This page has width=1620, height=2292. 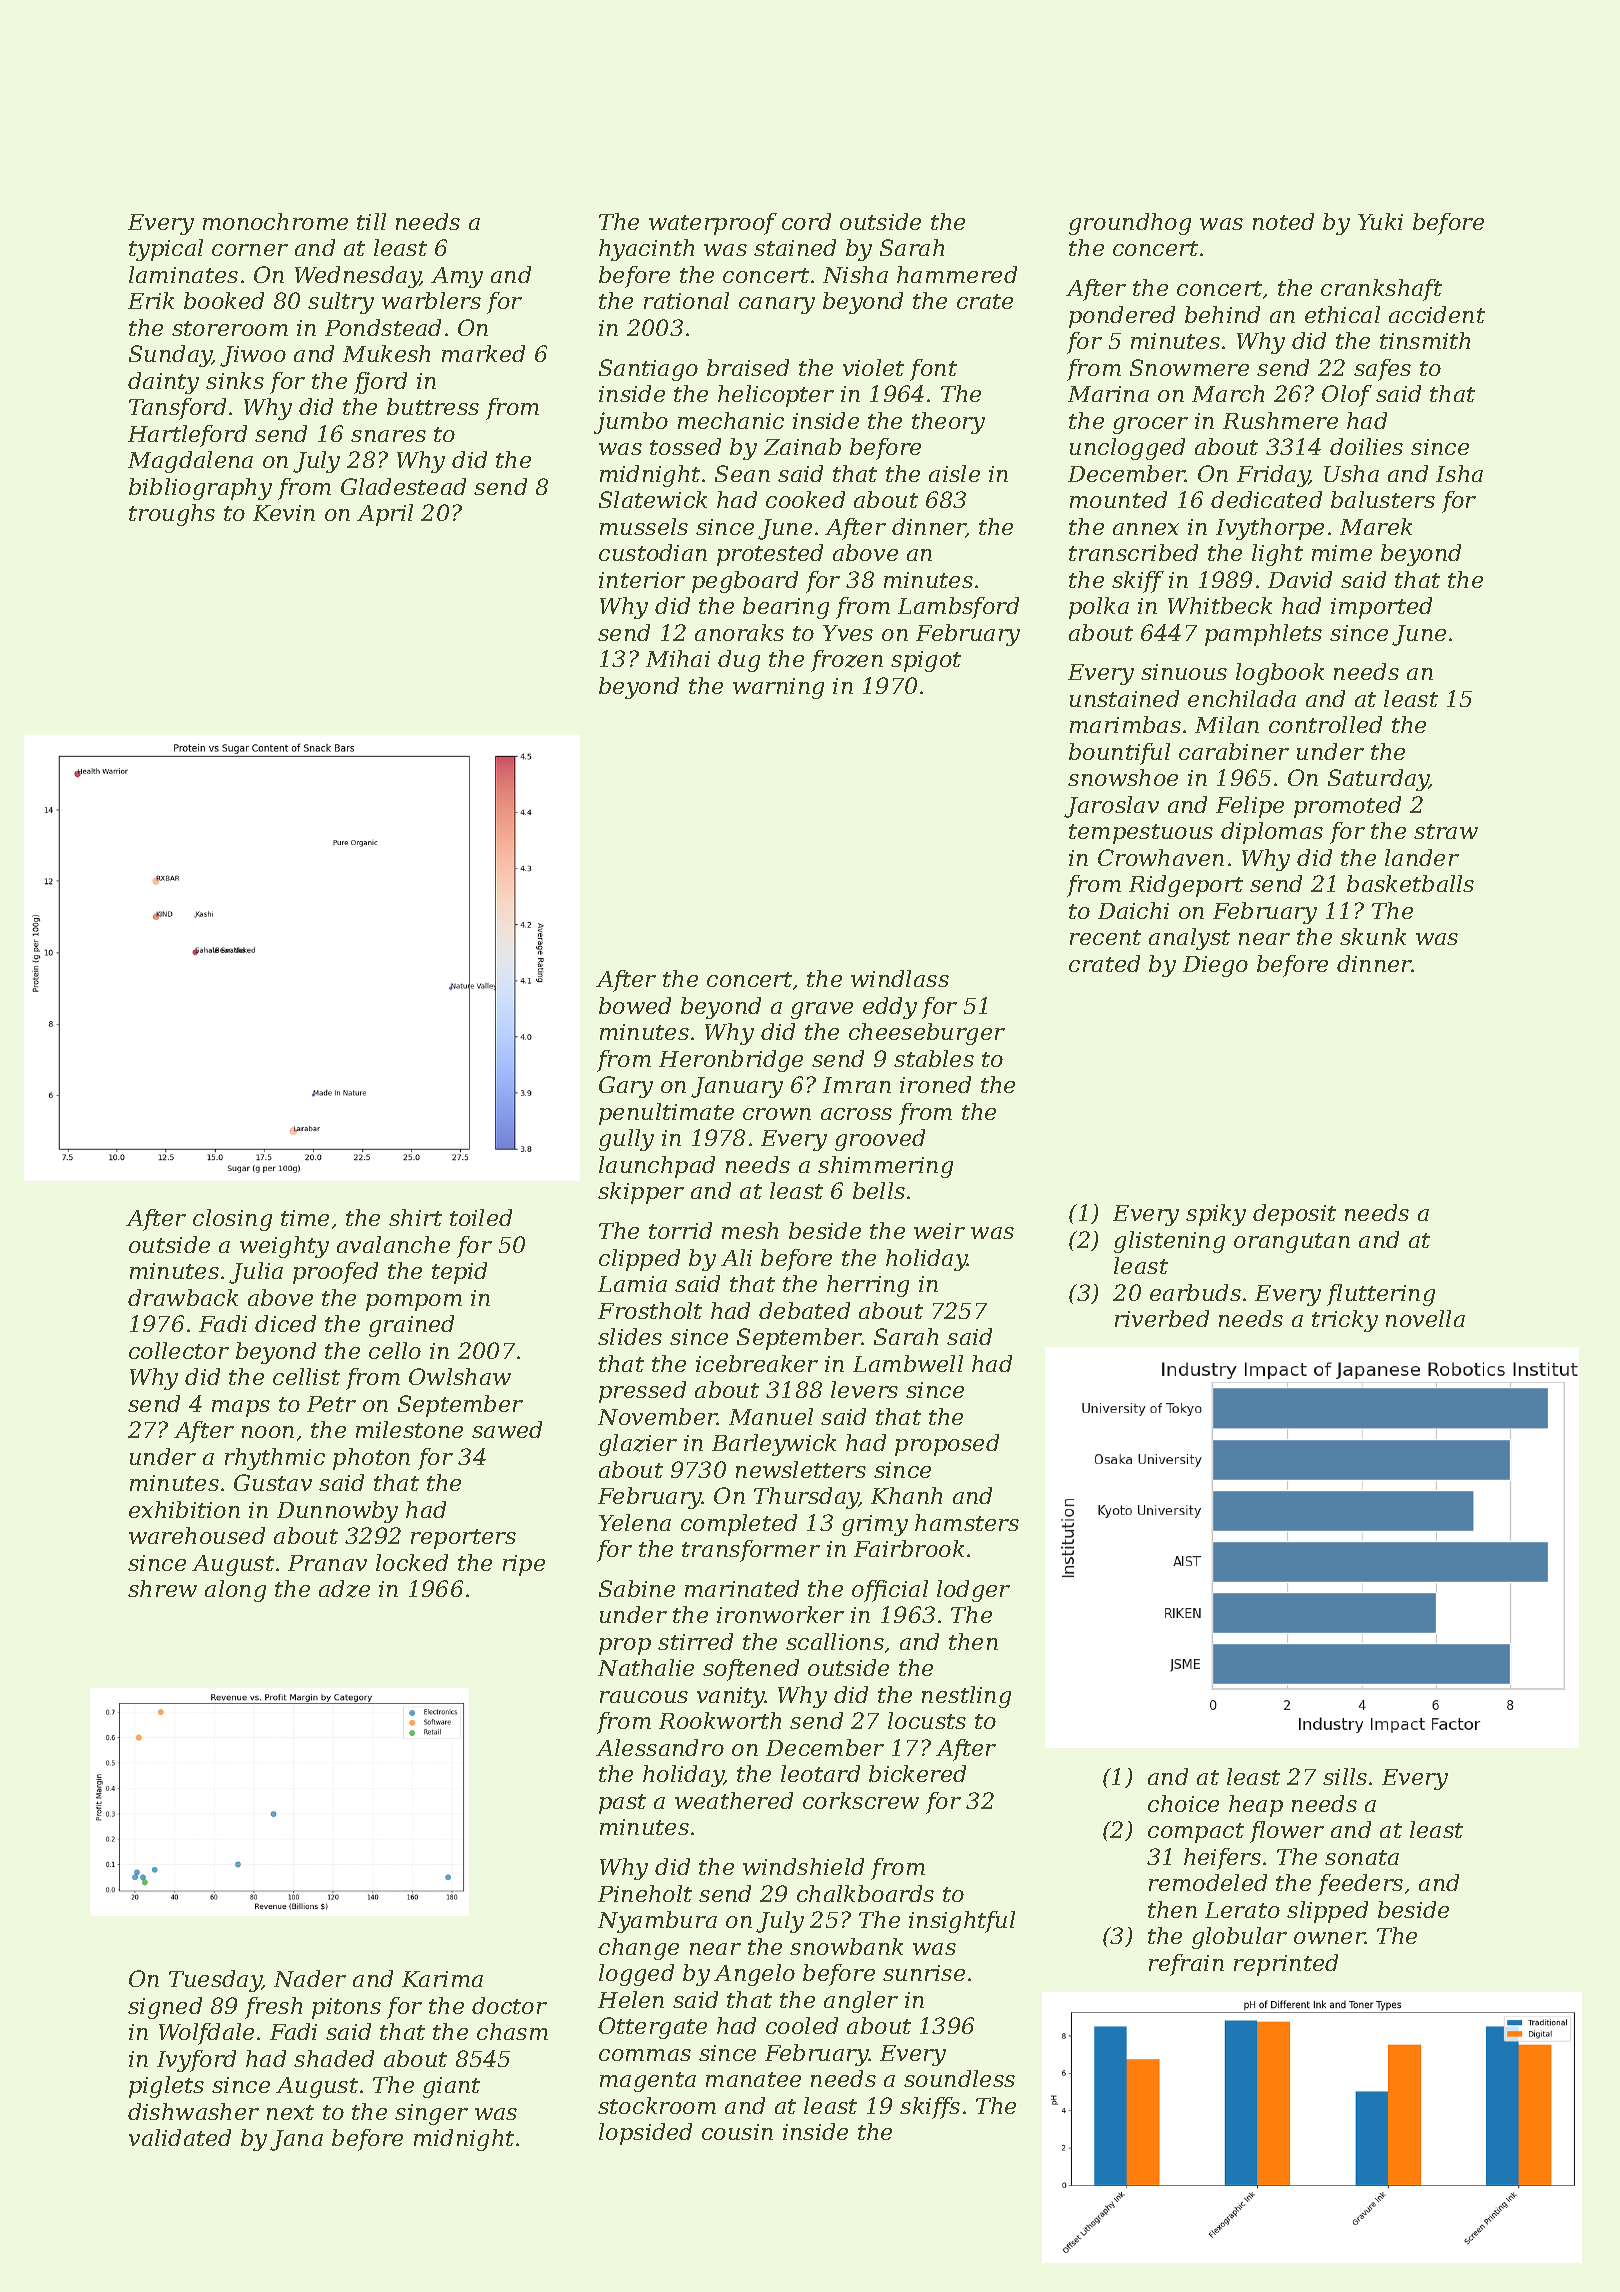 I want to click on shimmering, so click(x=885, y=1167).
